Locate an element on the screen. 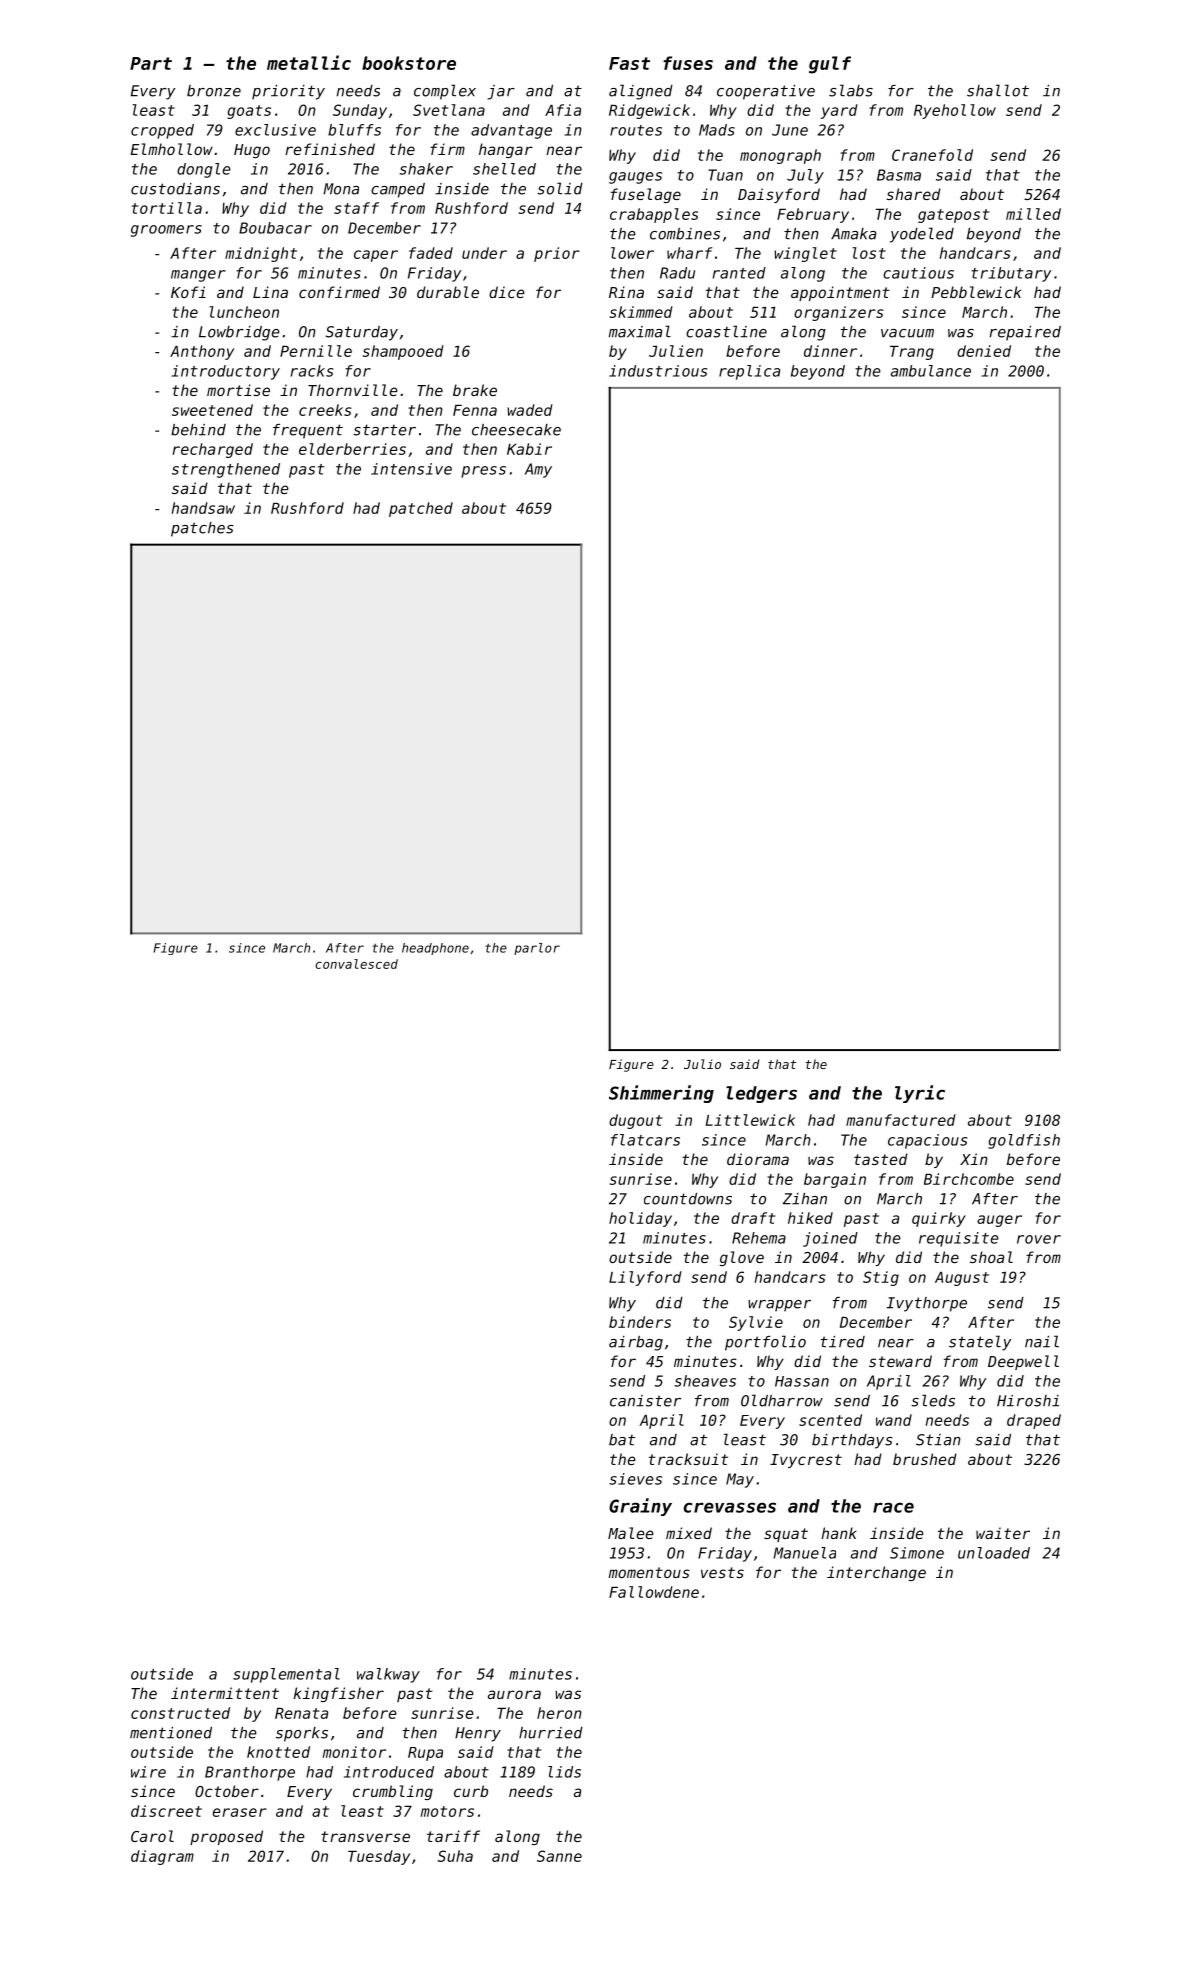  bookstore is located at coordinates (409, 63).
